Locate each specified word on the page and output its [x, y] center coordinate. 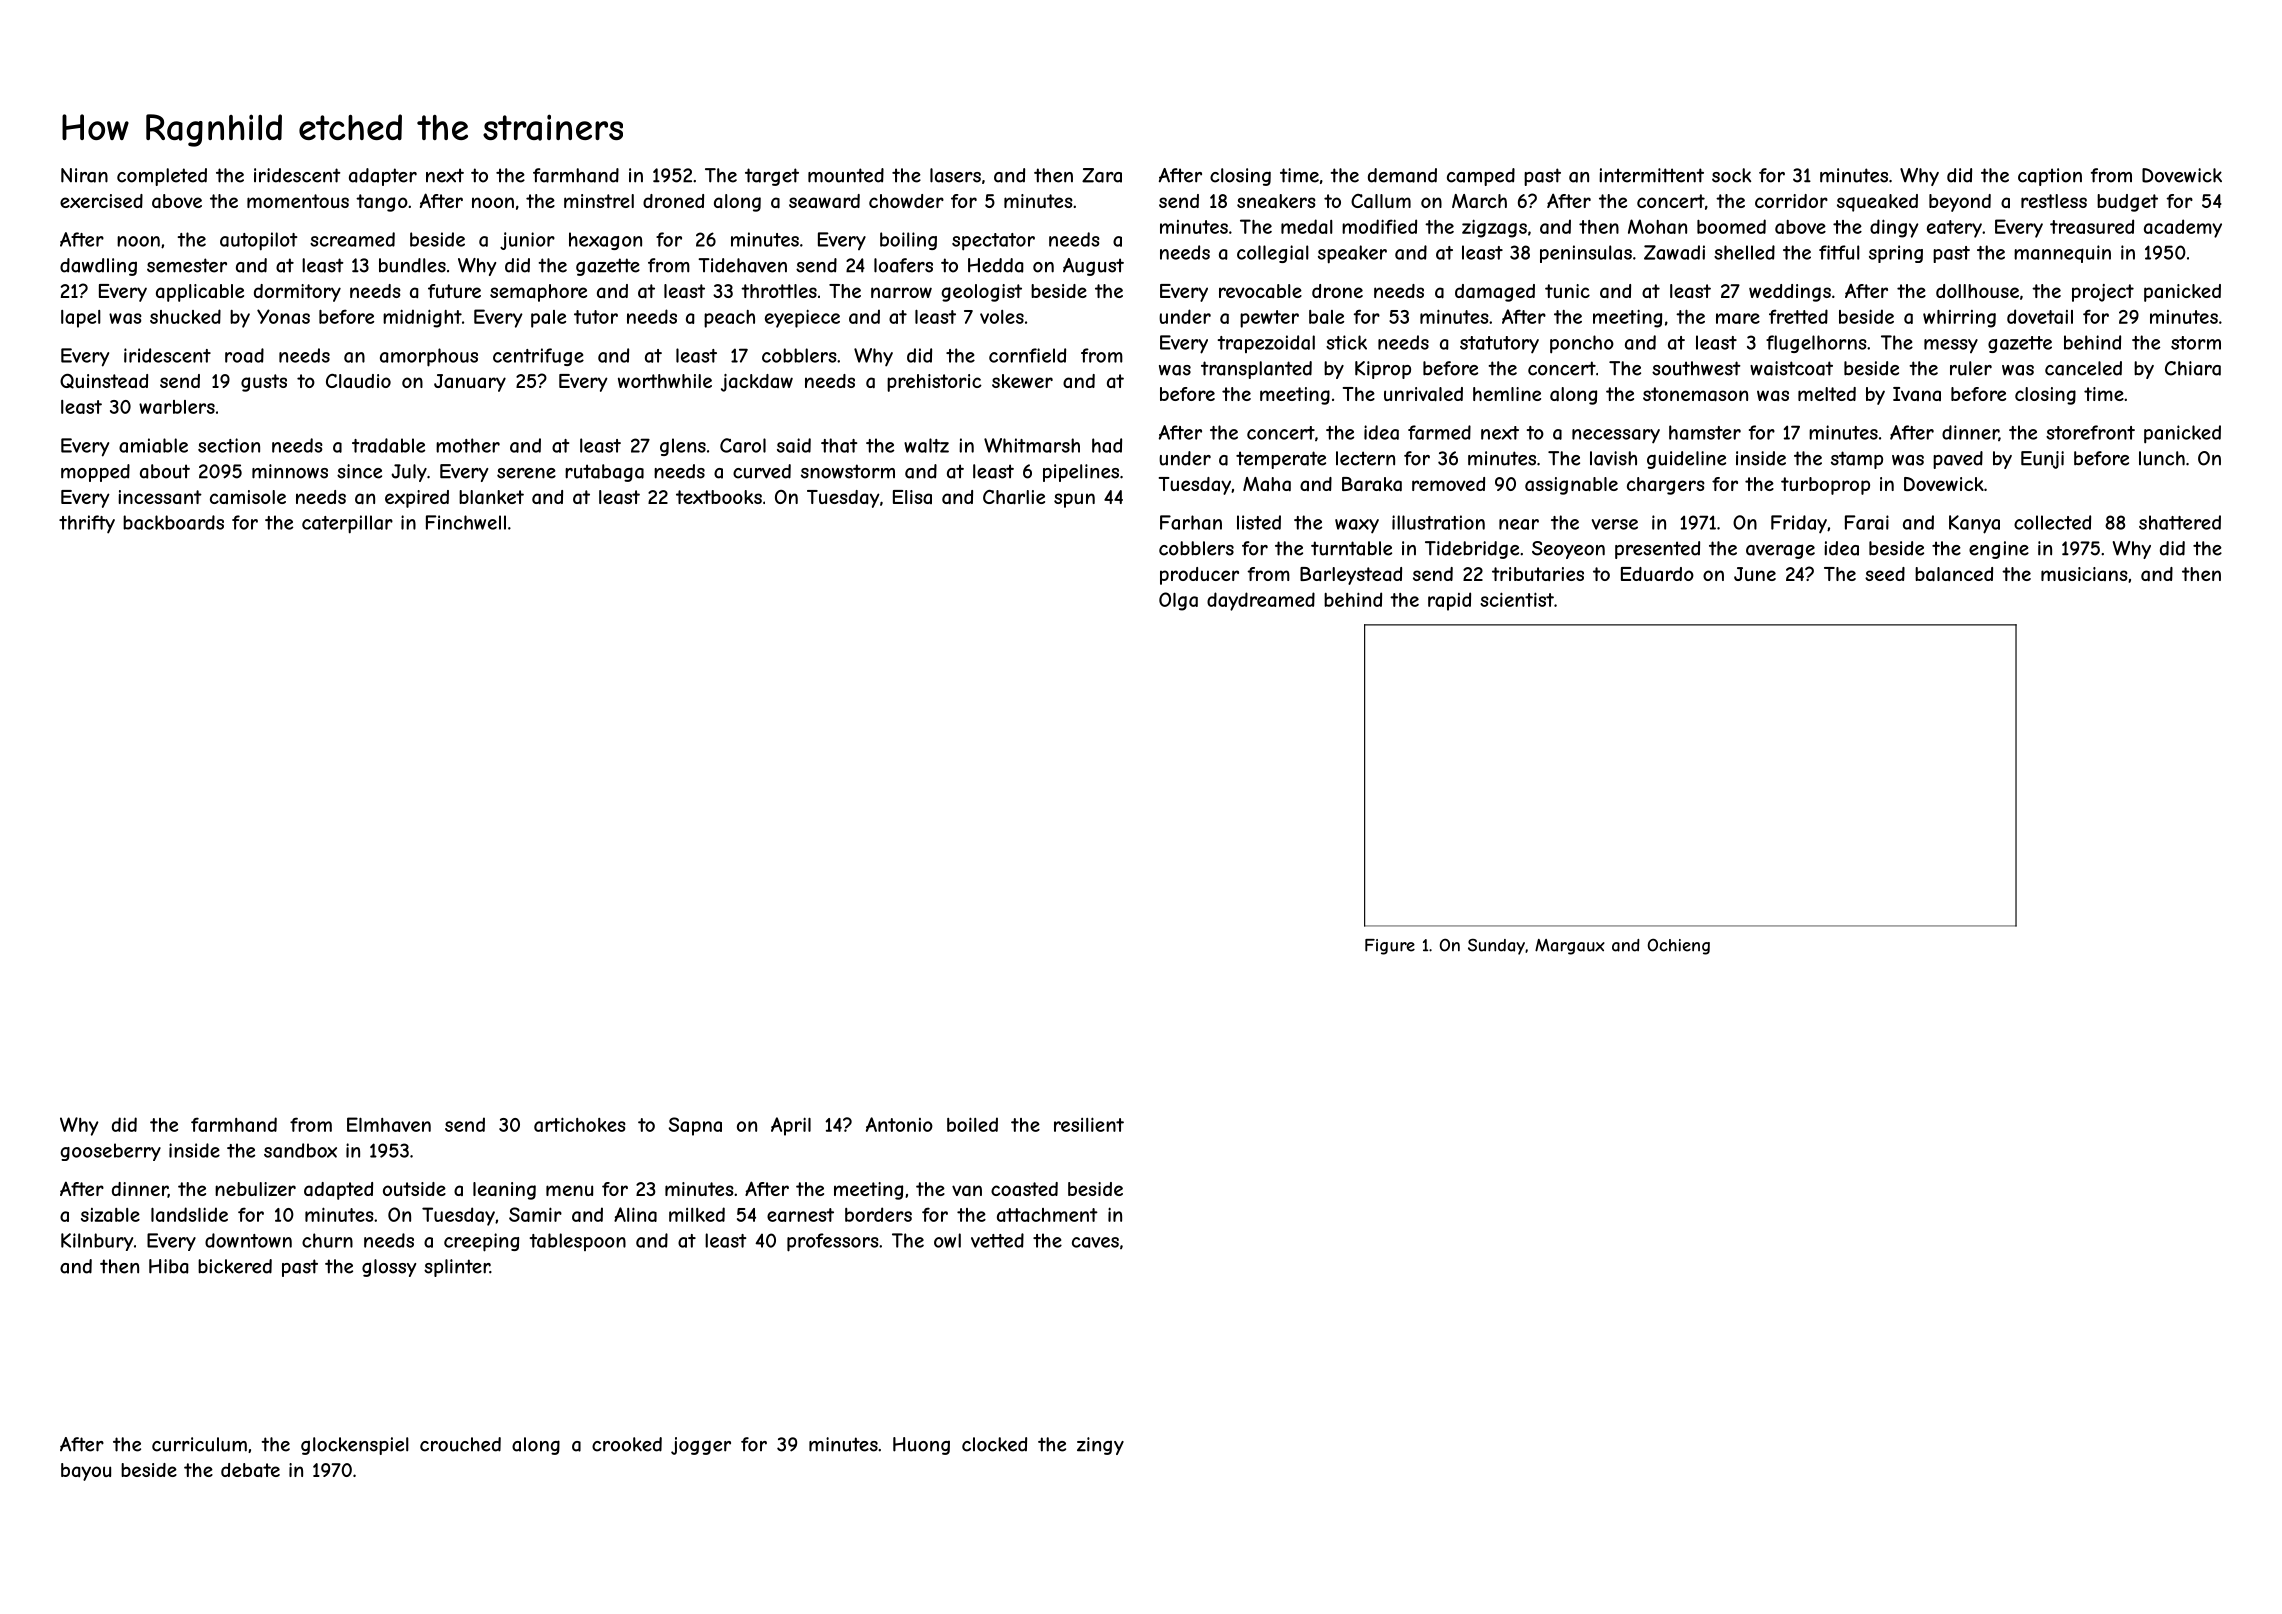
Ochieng [1679, 946]
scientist [1517, 599]
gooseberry [110, 1152]
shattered [2180, 522]
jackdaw [757, 383]
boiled [972, 1124]
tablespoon [578, 1242]
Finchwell [466, 522]
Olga [1178, 601]
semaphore [538, 293]
